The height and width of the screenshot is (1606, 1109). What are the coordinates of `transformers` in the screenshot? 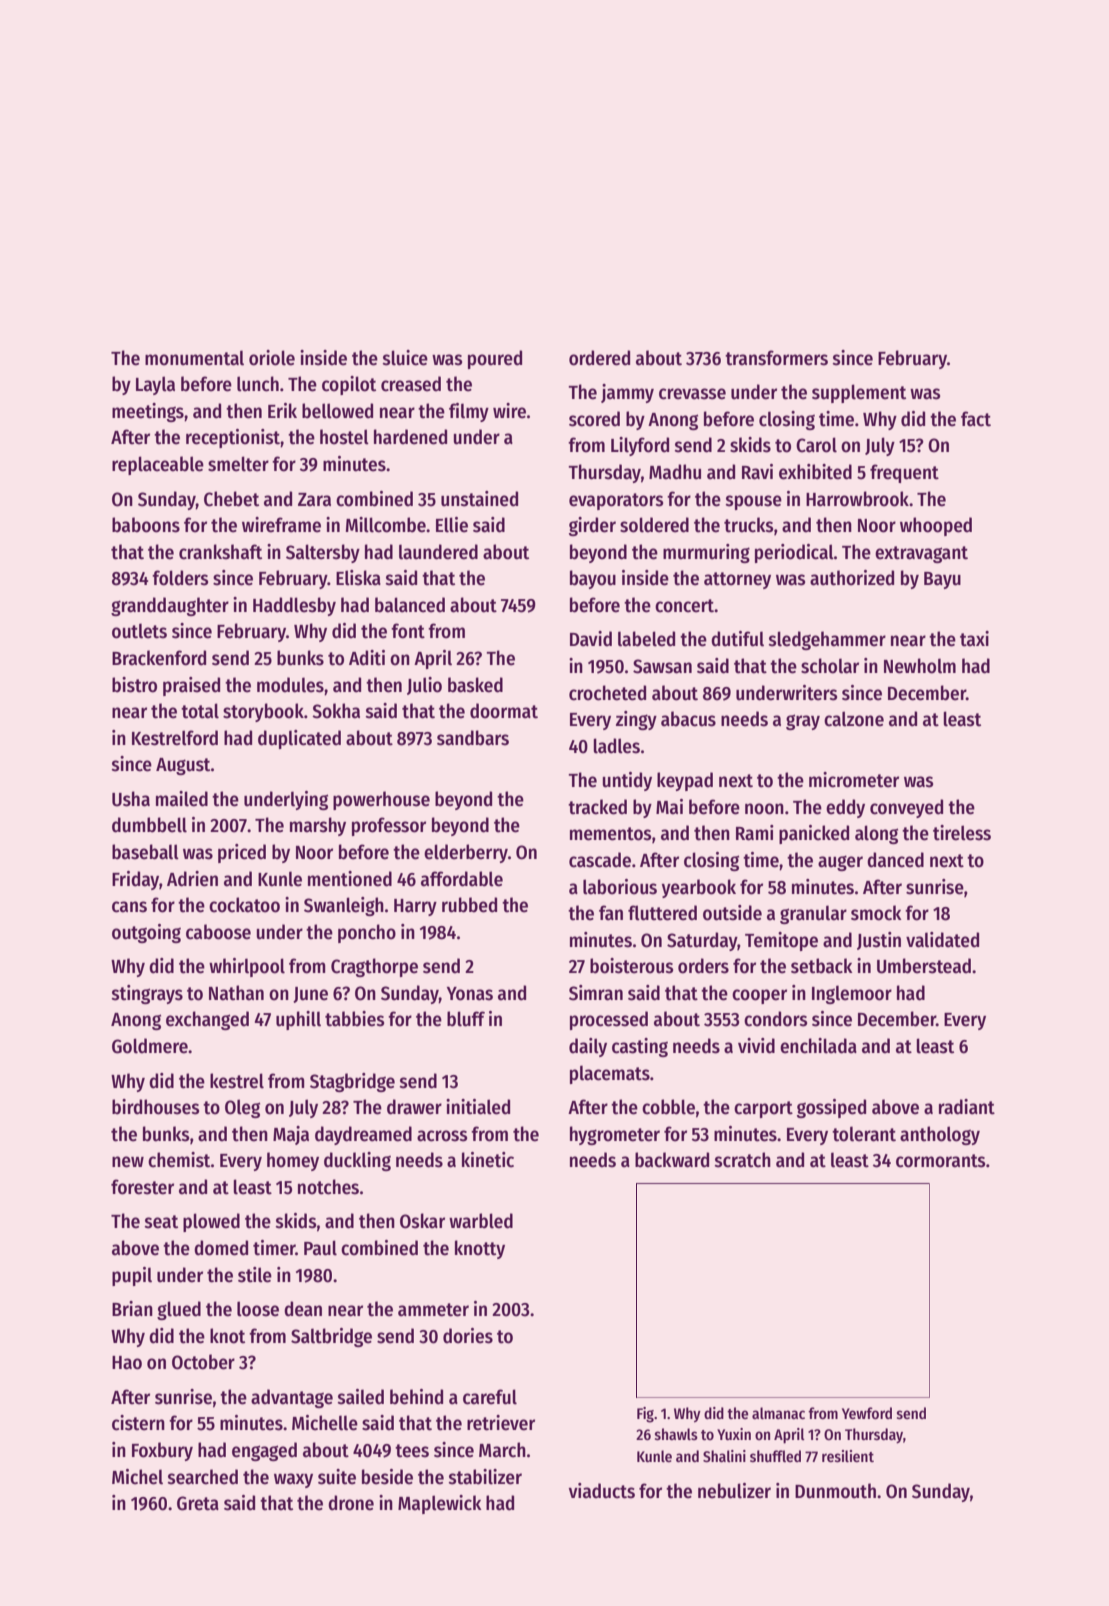 It's located at (776, 358).
